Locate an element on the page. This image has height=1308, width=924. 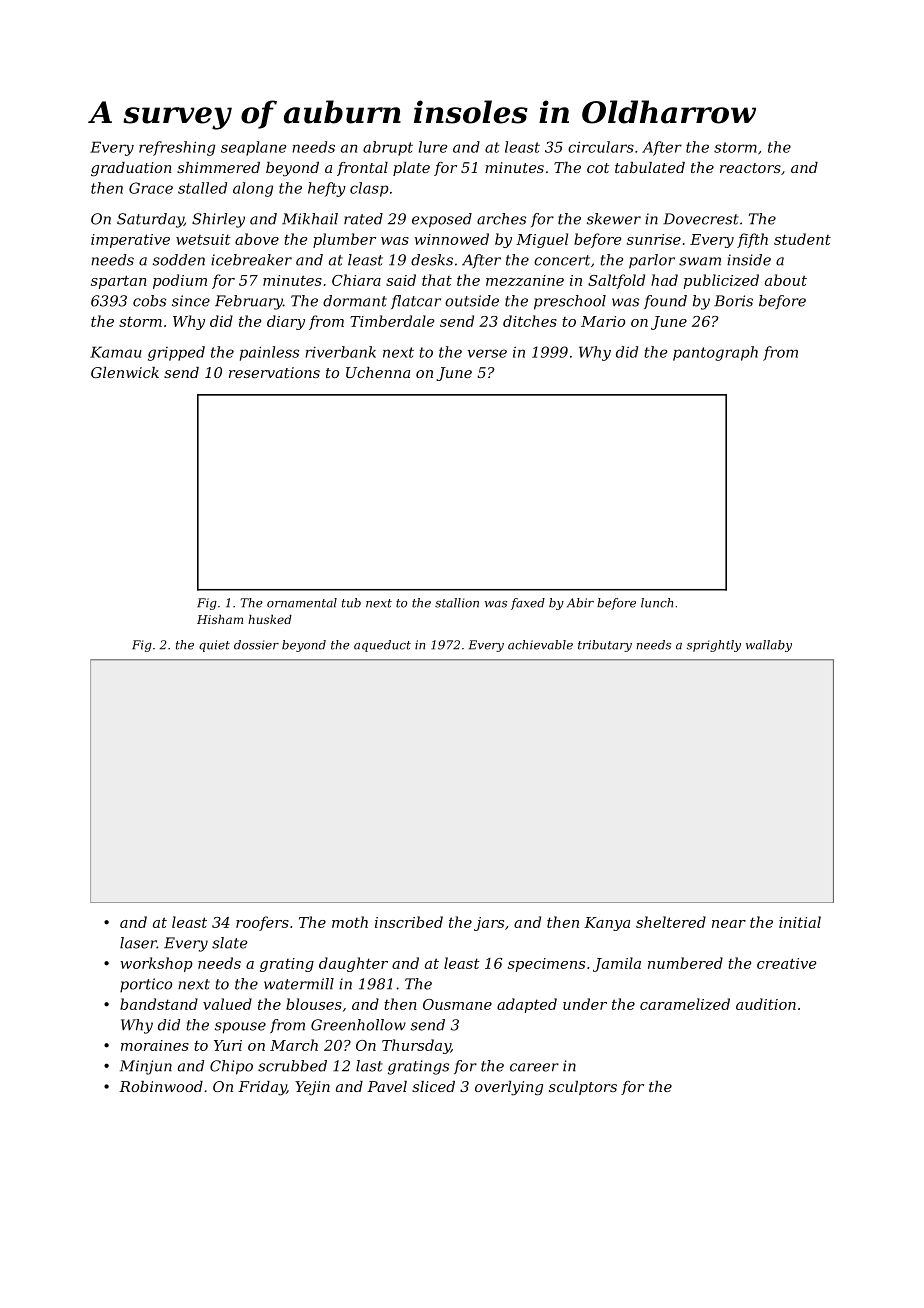
sprightly is located at coordinates (713, 646).
